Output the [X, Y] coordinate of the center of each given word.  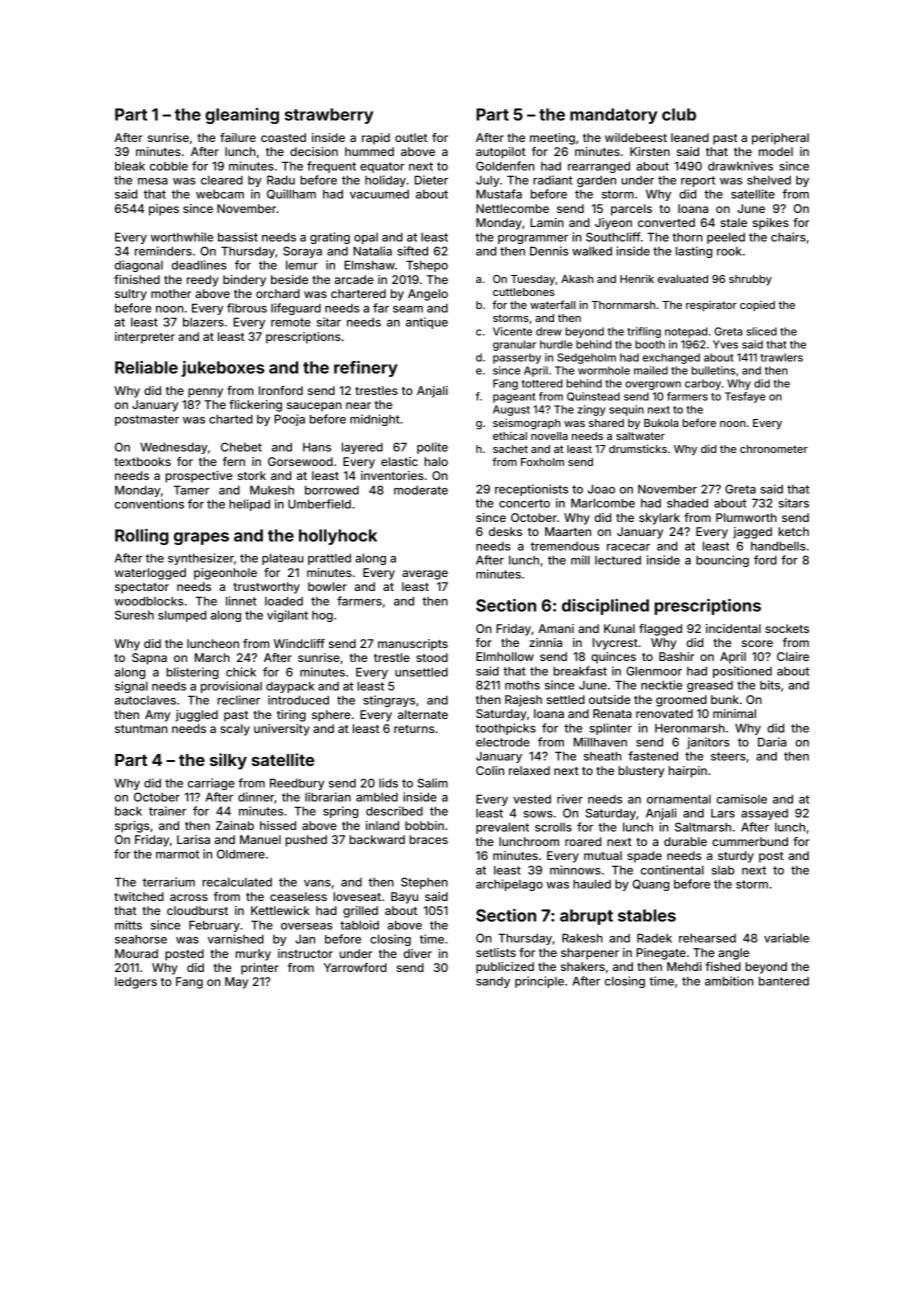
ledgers [136, 983]
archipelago [509, 885]
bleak [130, 166]
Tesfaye [745, 397]
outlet [411, 137]
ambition [729, 981]
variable [786, 938]
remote [291, 322]
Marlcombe [603, 503]
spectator [142, 588]
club [679, 114]
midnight [375, 420]
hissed [278, 825]
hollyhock [338, 537]
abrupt [586, 917]
